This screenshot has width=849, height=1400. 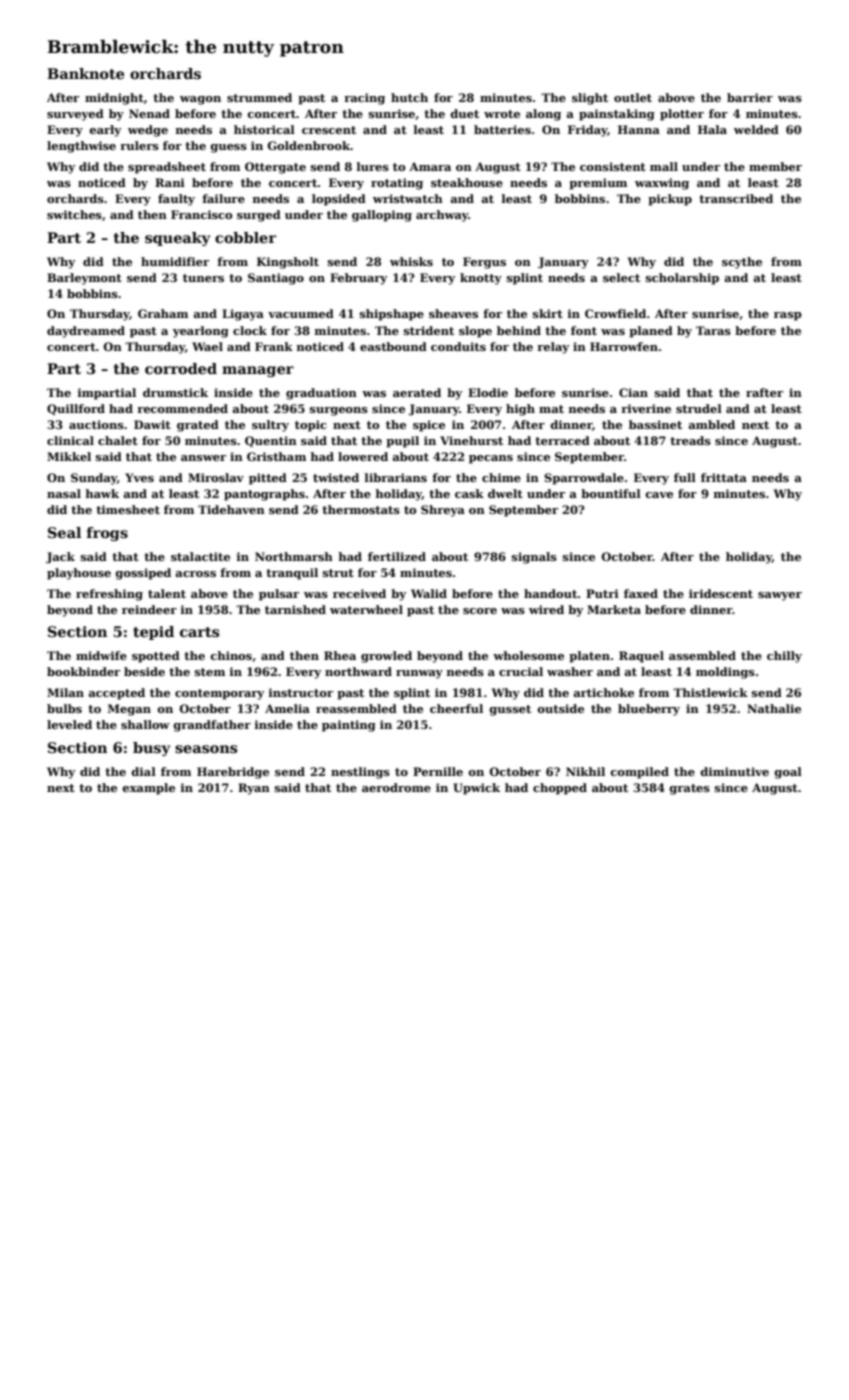 What do you see at coordinates (148, 789) in the screenshot?
I see `example` at bounding box center [148, 789].
